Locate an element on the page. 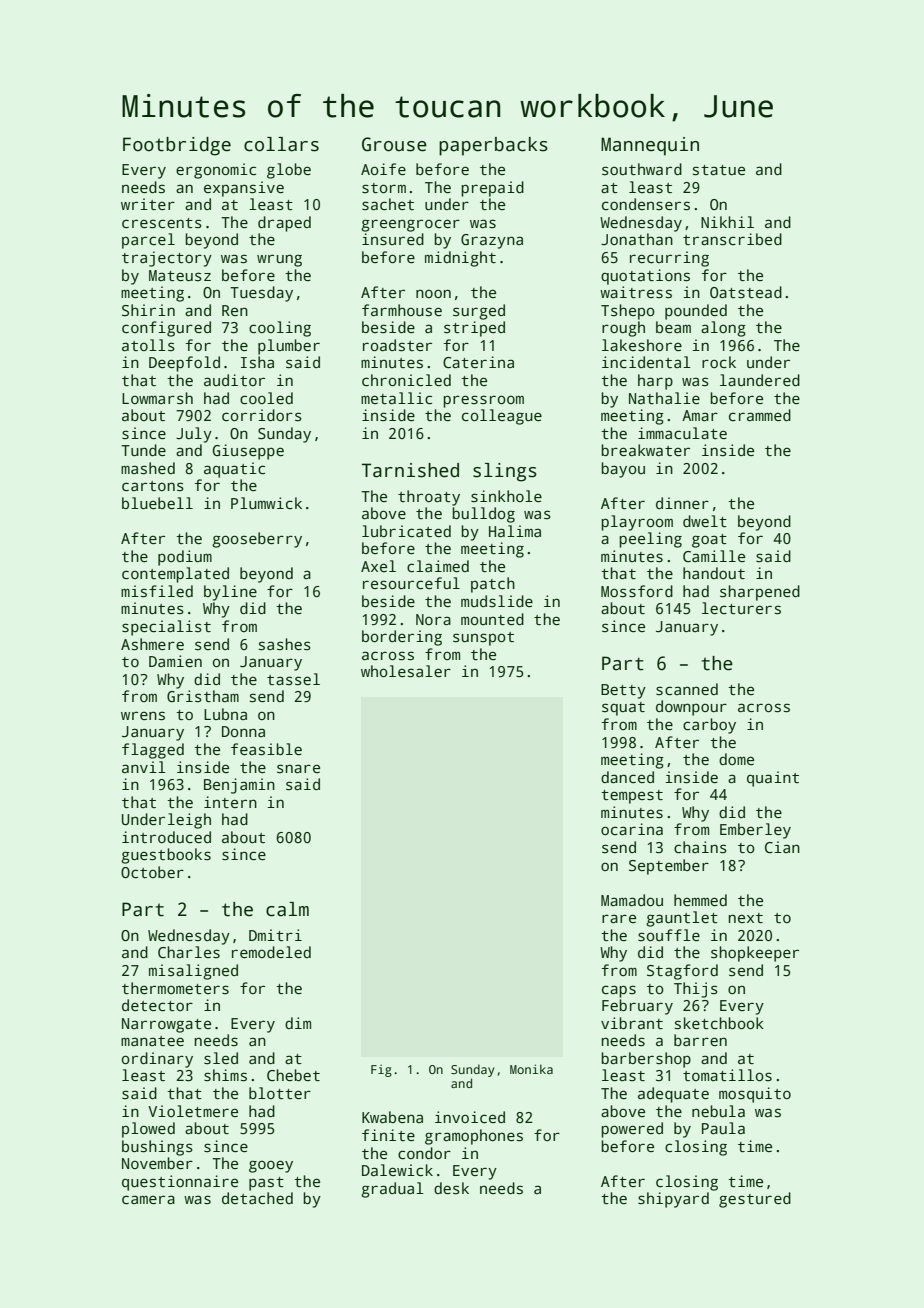  bordering is located at coordinates (402, 638).
